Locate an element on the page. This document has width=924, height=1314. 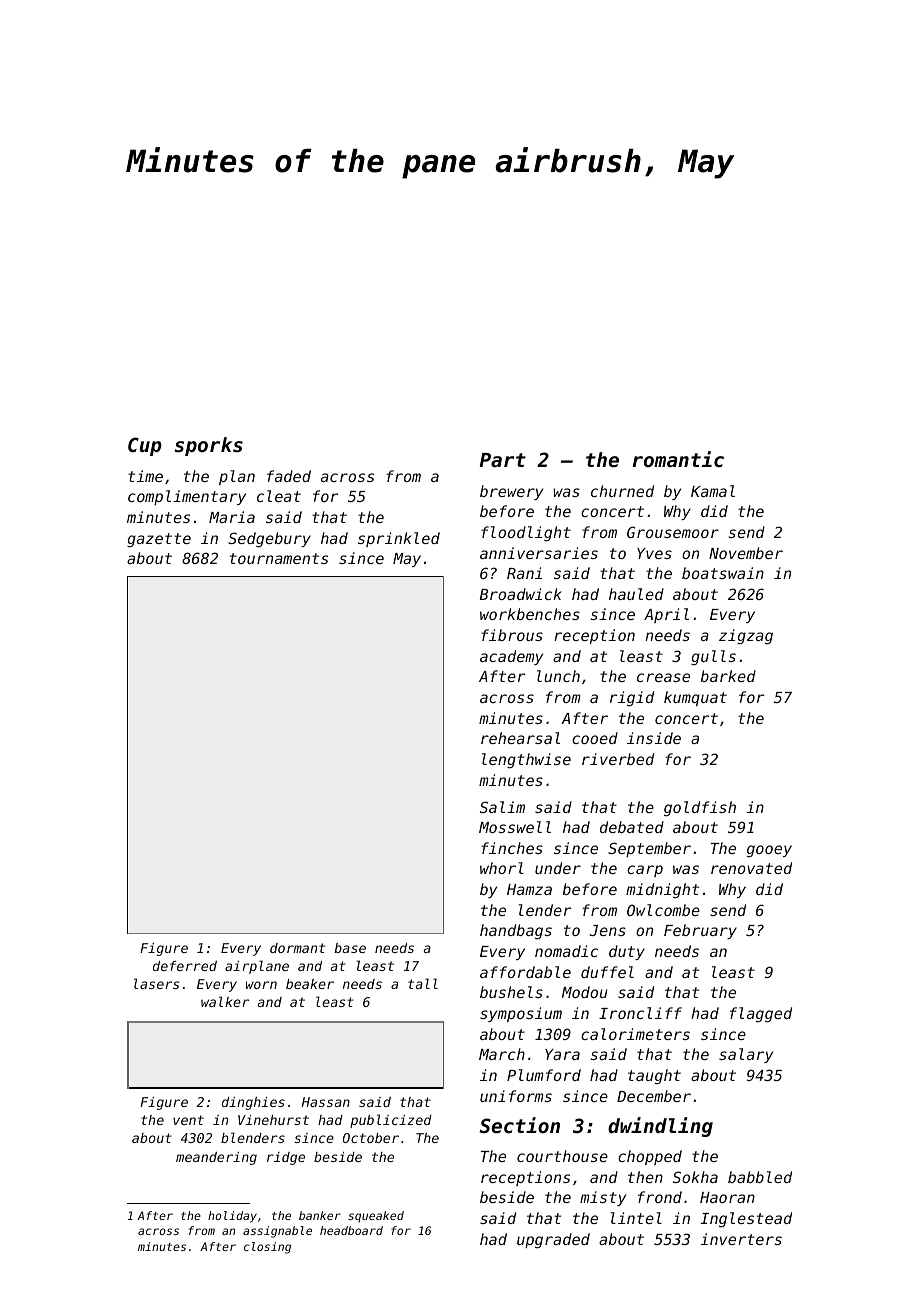
Part is located at coordinates (503, 460).
